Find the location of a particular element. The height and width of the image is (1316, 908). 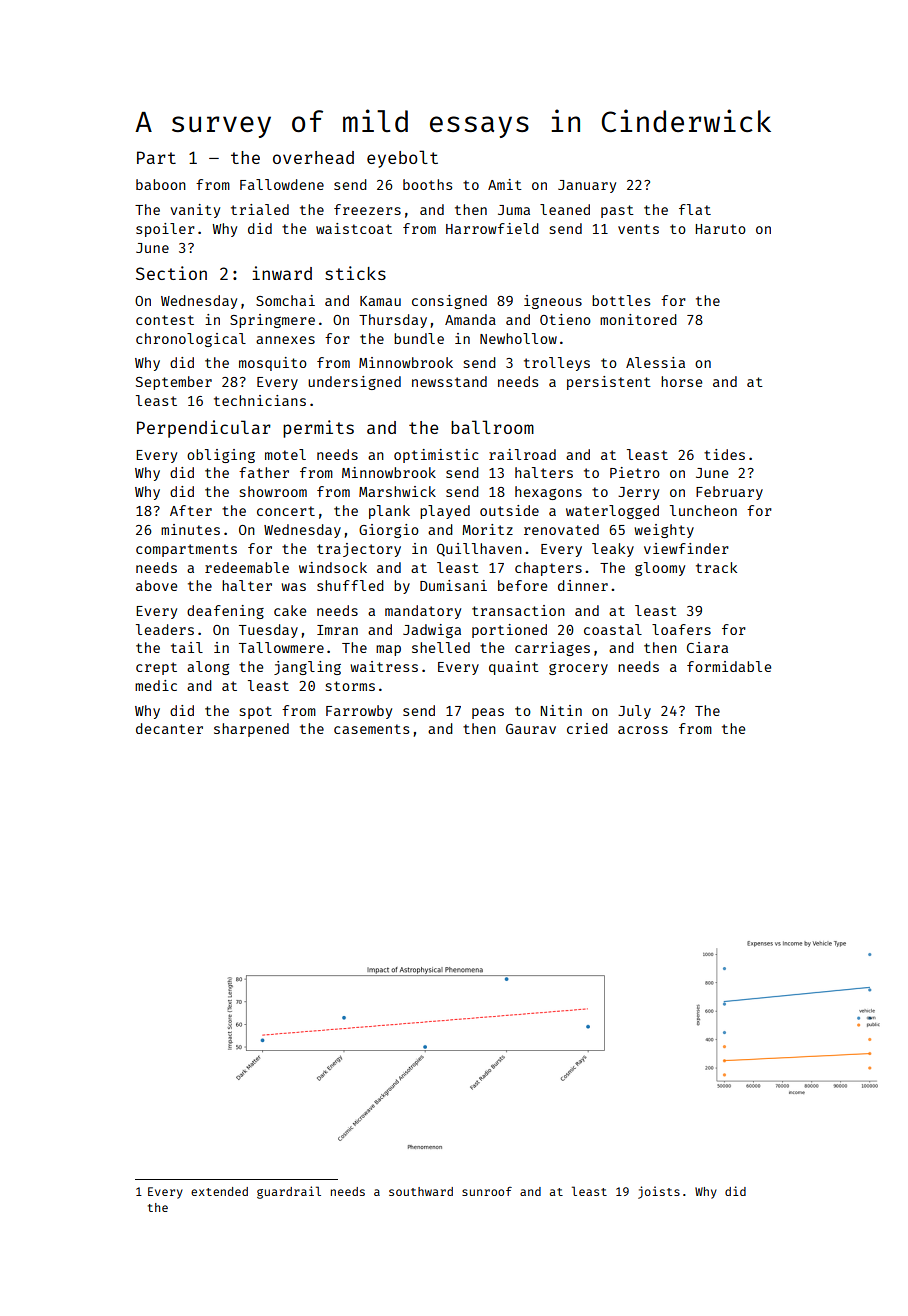

vents is located at coordinates (638, 229).
